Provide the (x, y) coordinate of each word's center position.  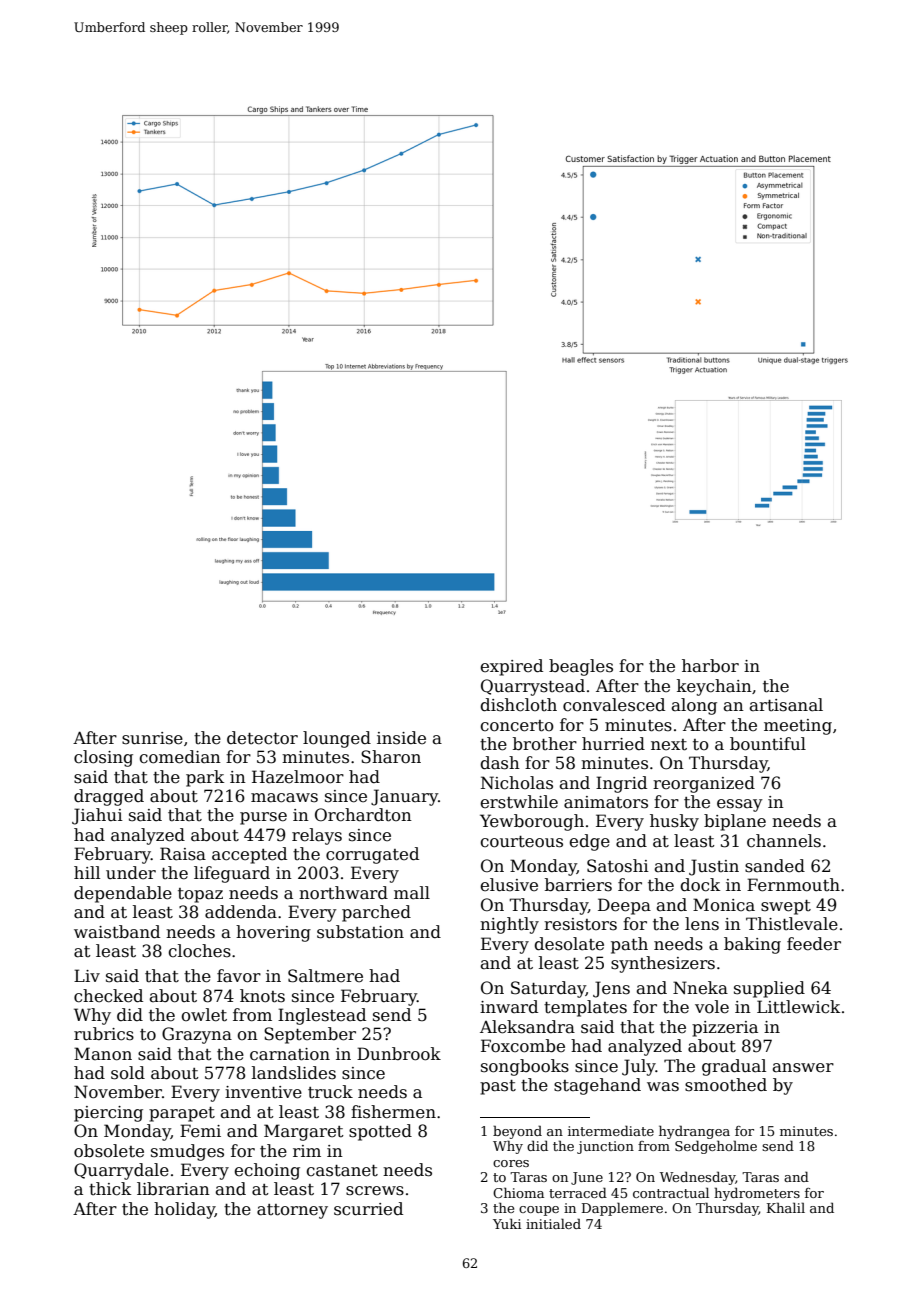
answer (803, 1068)
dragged (109, 797)
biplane (735, 822)
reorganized (704, 784)
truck (330, 1092)
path (629, 945)
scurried (368, 1209)
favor (239, 976)
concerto (517, 726)
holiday (184, 1210)
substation (360, 932)
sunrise (152, 738)
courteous (521, 842)
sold (128, 1073)
